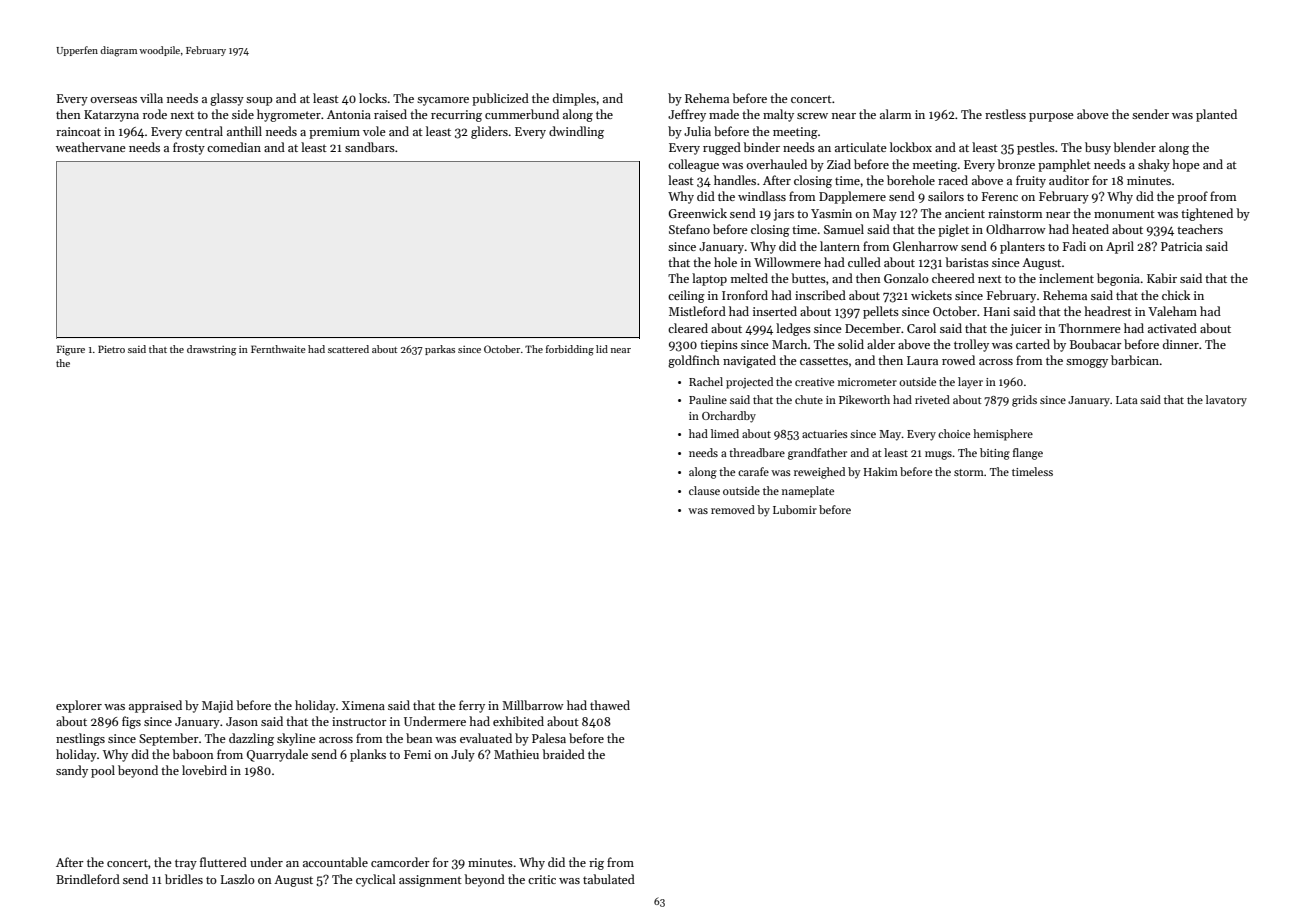 Image resolution: width=1308 pixels, height=924 pixels. I want to click on Brindleford, so click(88, 879).
